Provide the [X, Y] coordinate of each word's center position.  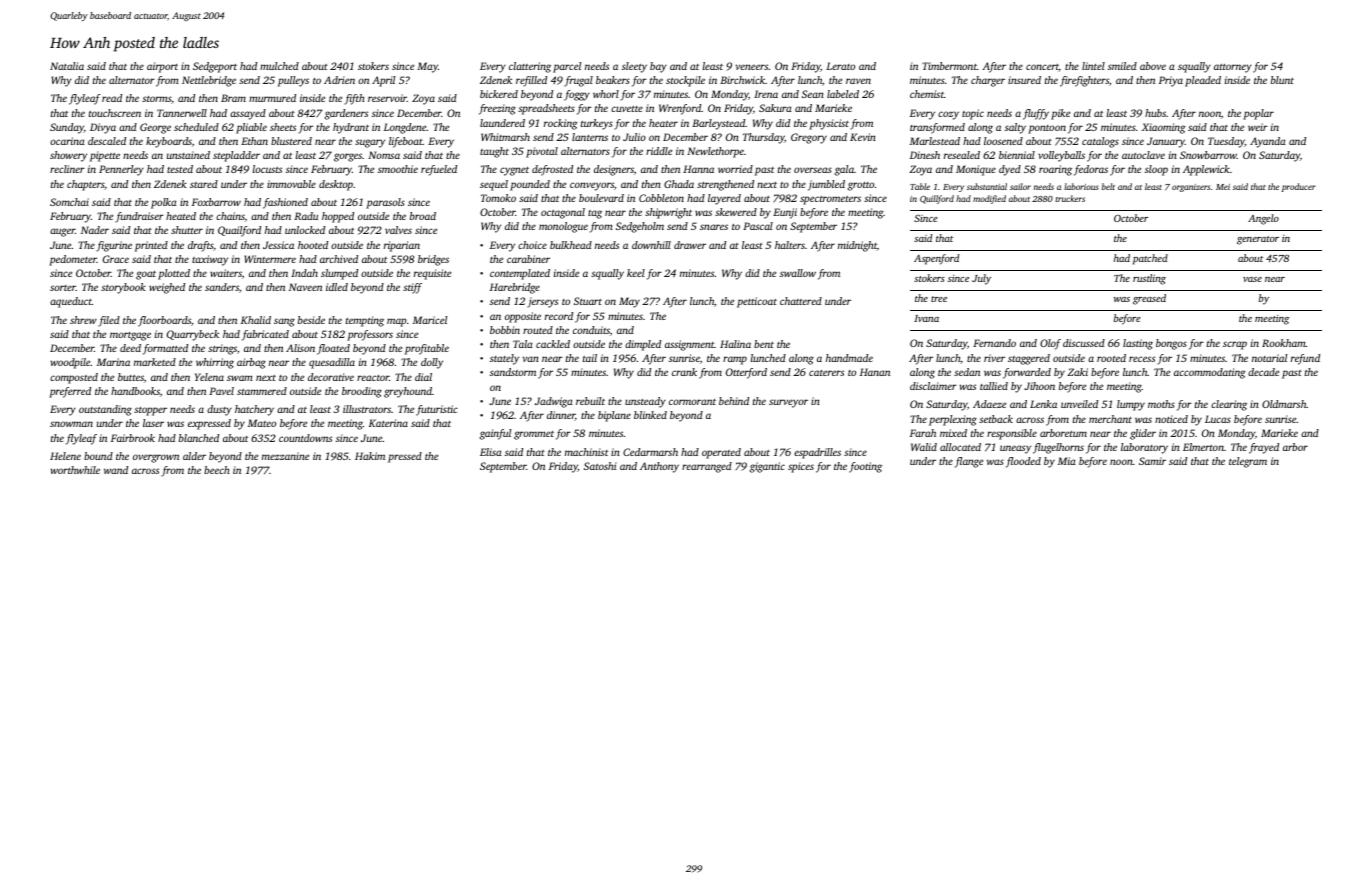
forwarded [1027, 373]
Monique [976, 170]
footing [865, 467]
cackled [553, 344]
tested [180, 169]
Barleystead [718, 124]
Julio [634, 137]
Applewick [1206, 170]
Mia [1067, 461]
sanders [222, 287]
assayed [248, 114]
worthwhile [75, 470]
